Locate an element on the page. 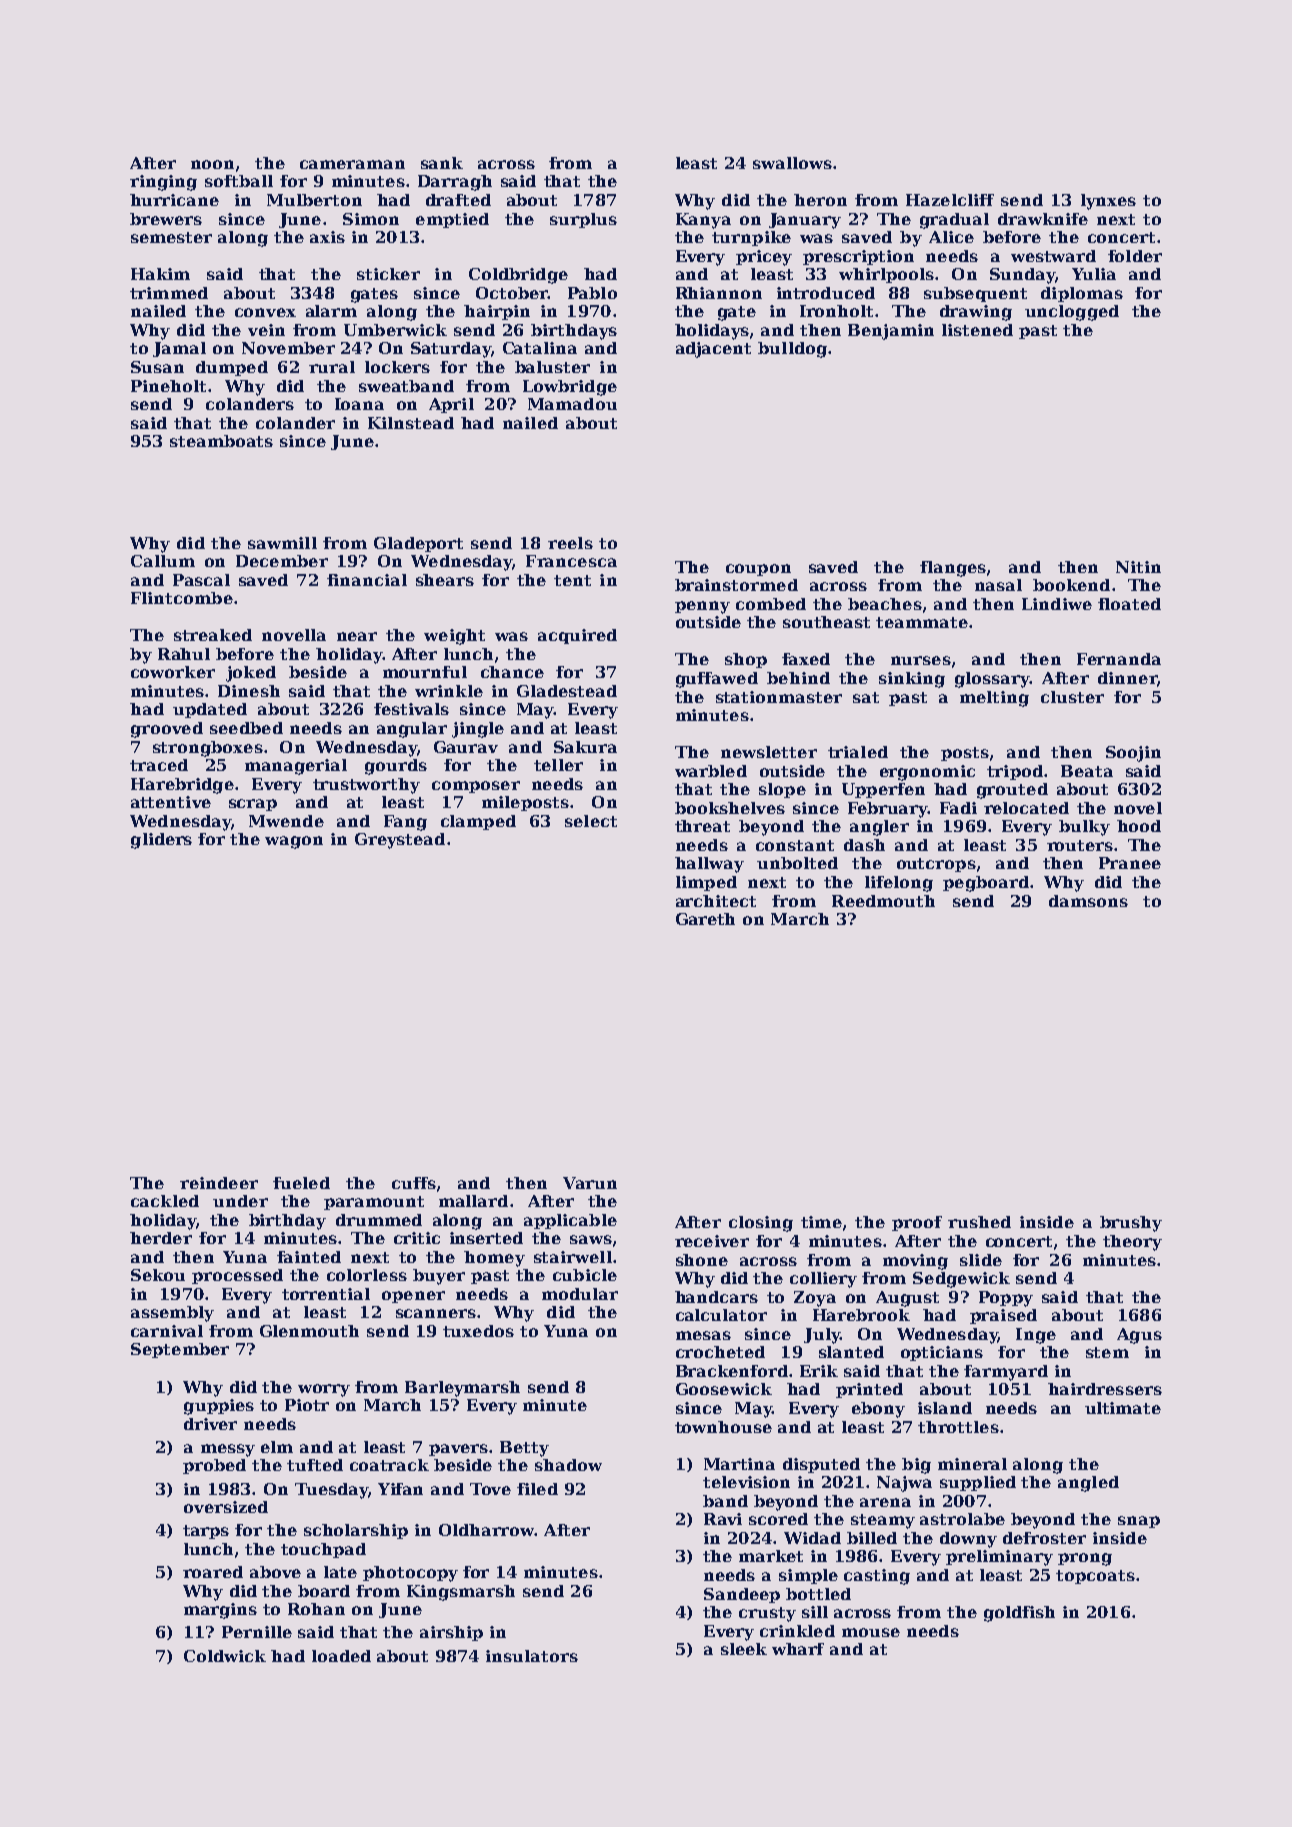  Kilnstead is located at coordinates (411, 423).
